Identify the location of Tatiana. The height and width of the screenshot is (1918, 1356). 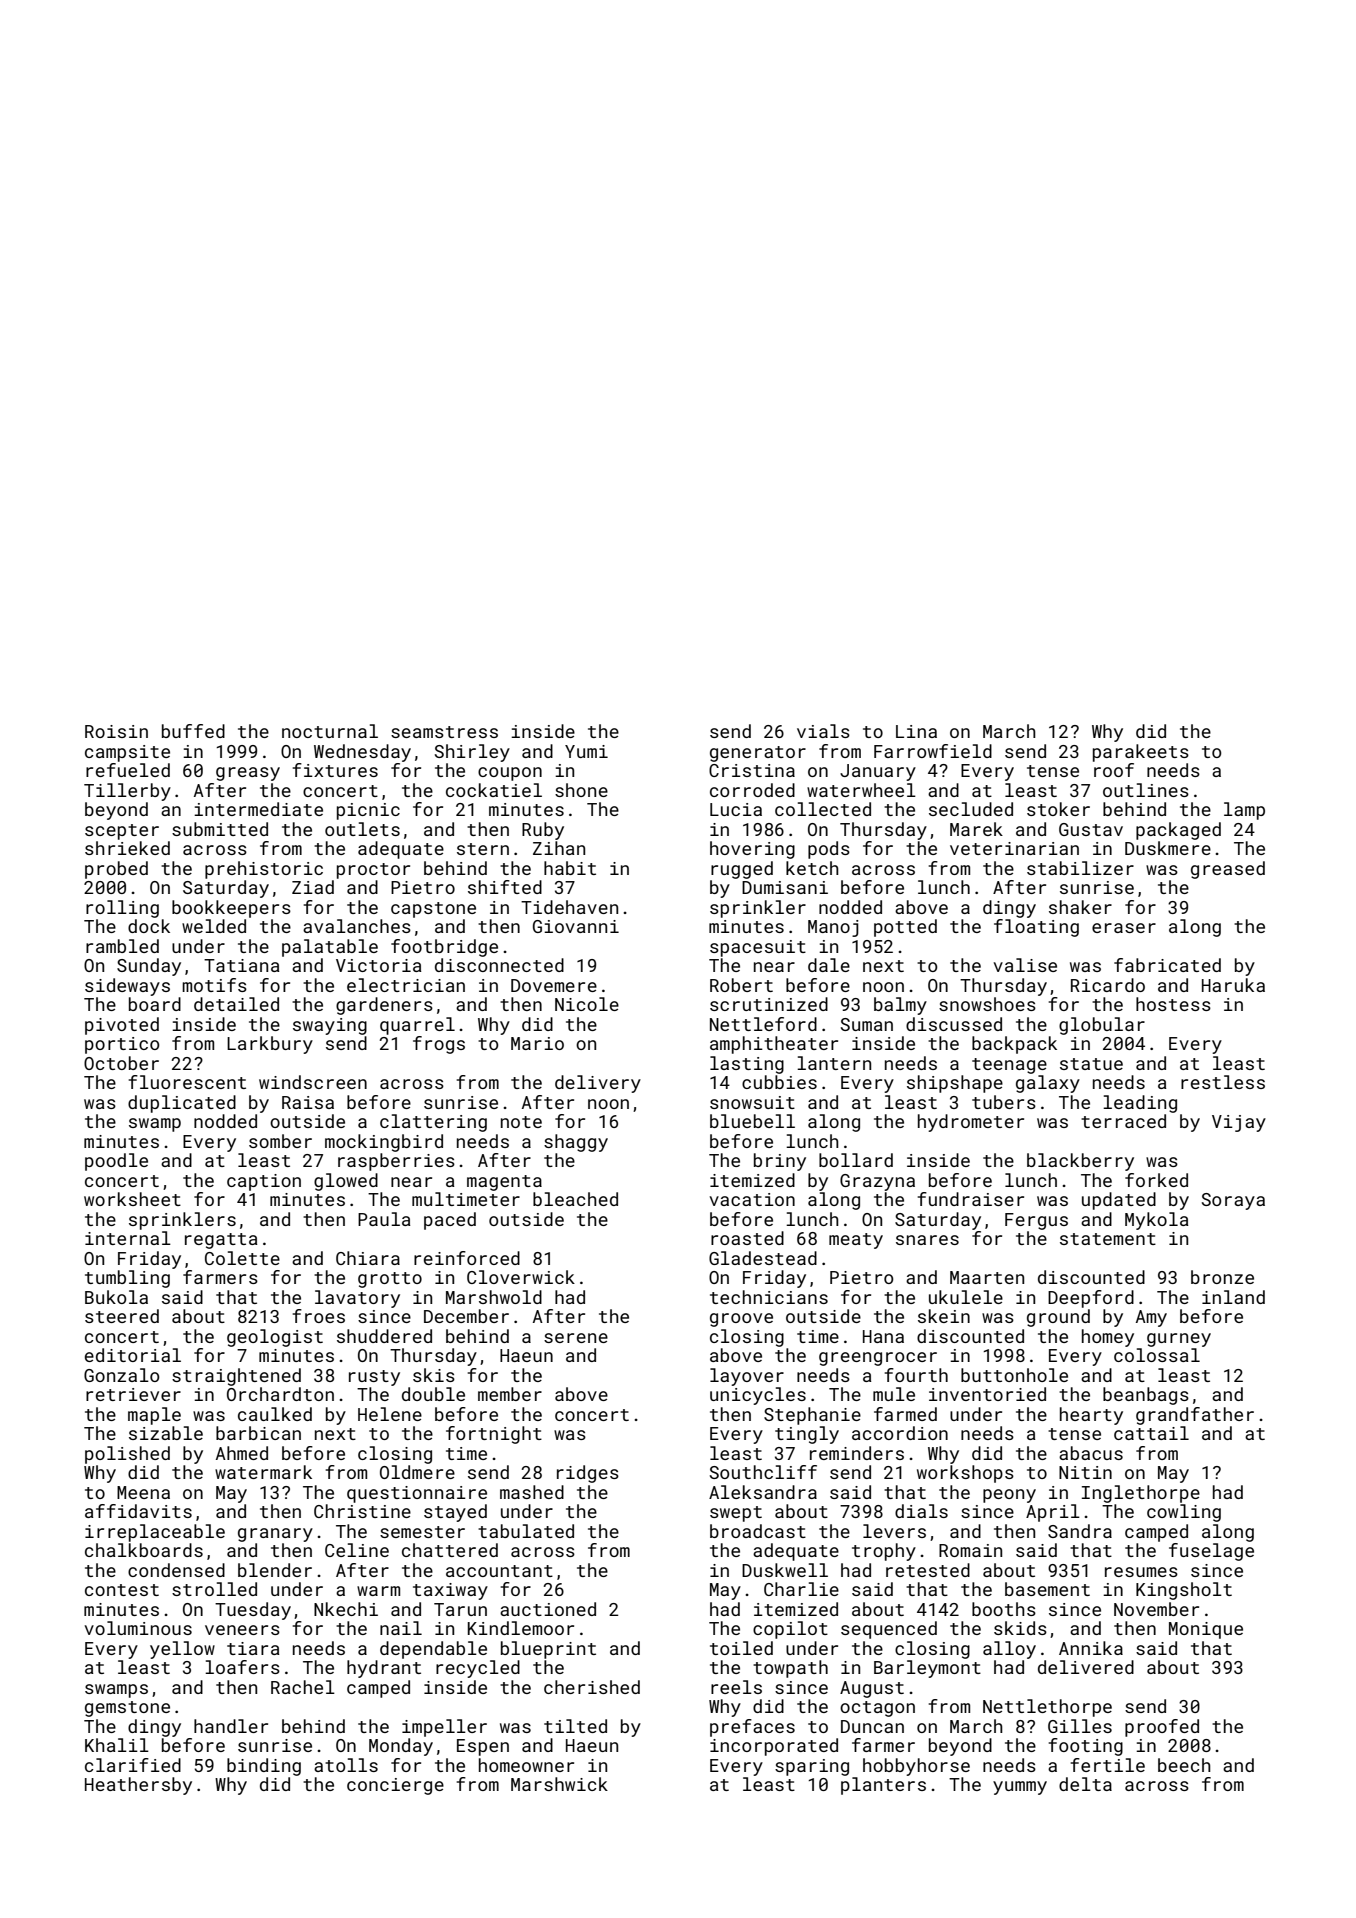
(241, 965).
